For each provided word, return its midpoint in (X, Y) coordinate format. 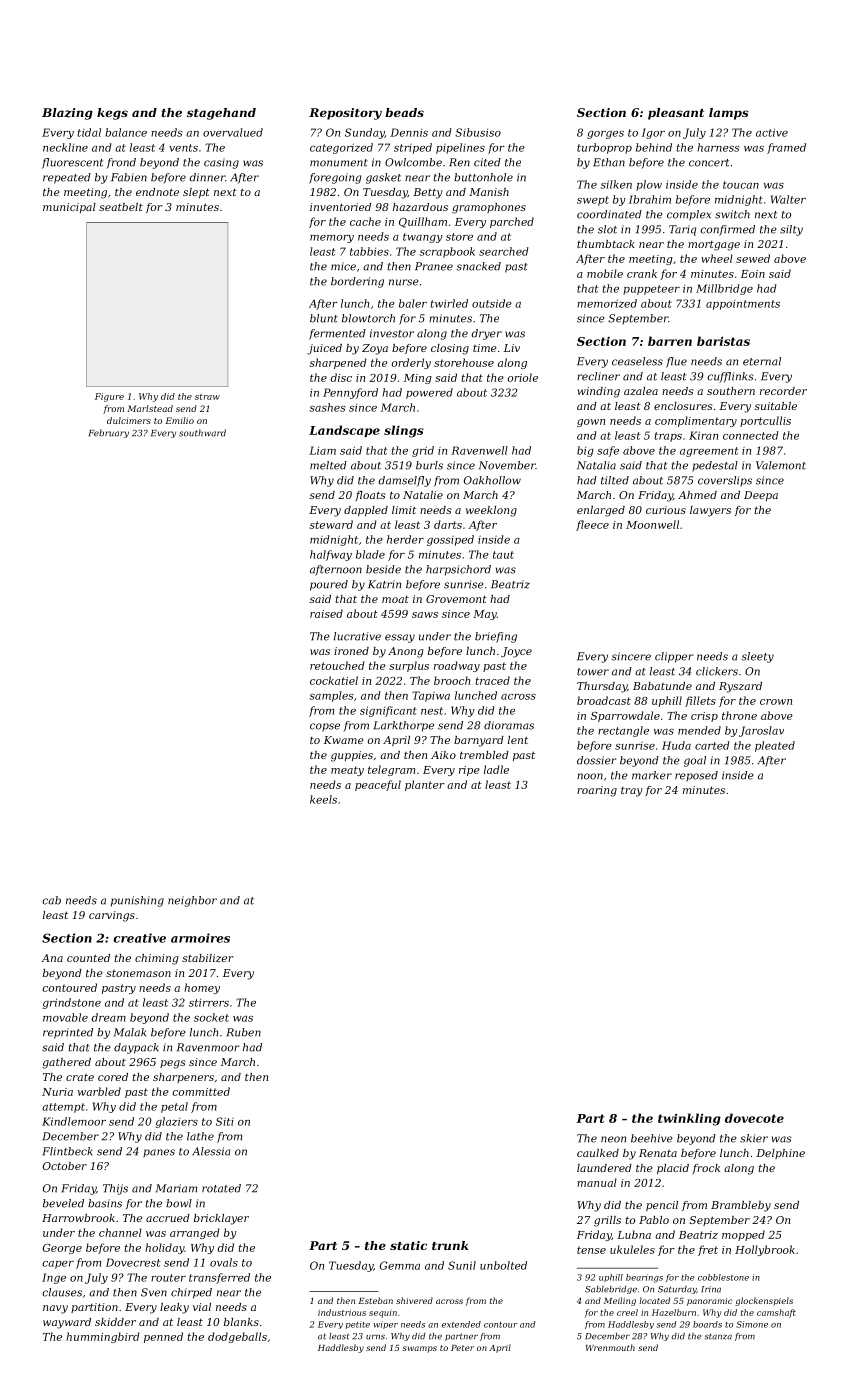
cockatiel (334, 680)
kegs (112, 114)
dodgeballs (237, 1337)
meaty (347, 771)
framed (786, 148)
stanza (718, 1336)
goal (695, 761)
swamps (419, 1349)
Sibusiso (478, 132)
